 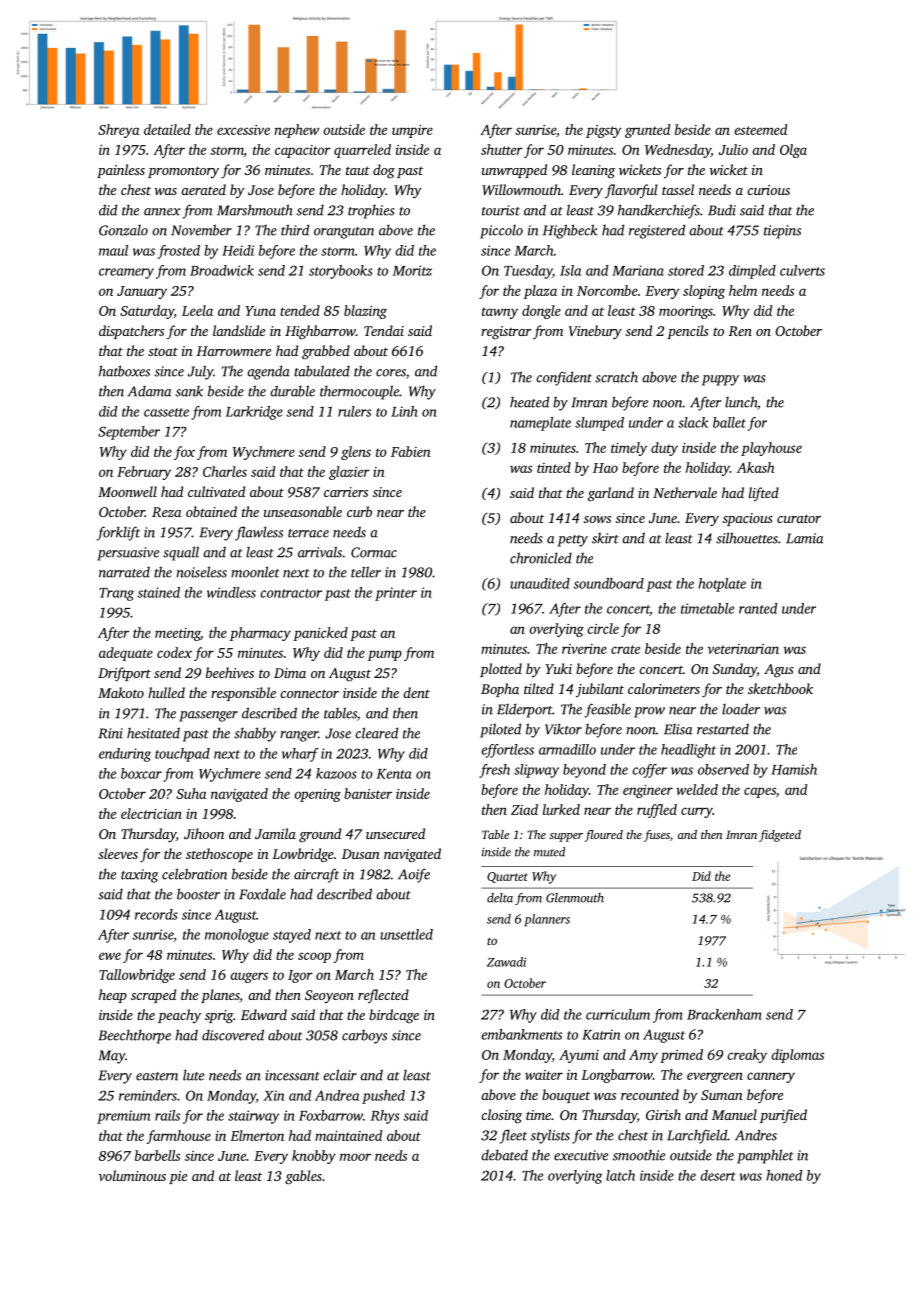 What do you see at coordinates (771, 449) in the screenshot?
I see `playhouse` at bounding box center [771, 449].
